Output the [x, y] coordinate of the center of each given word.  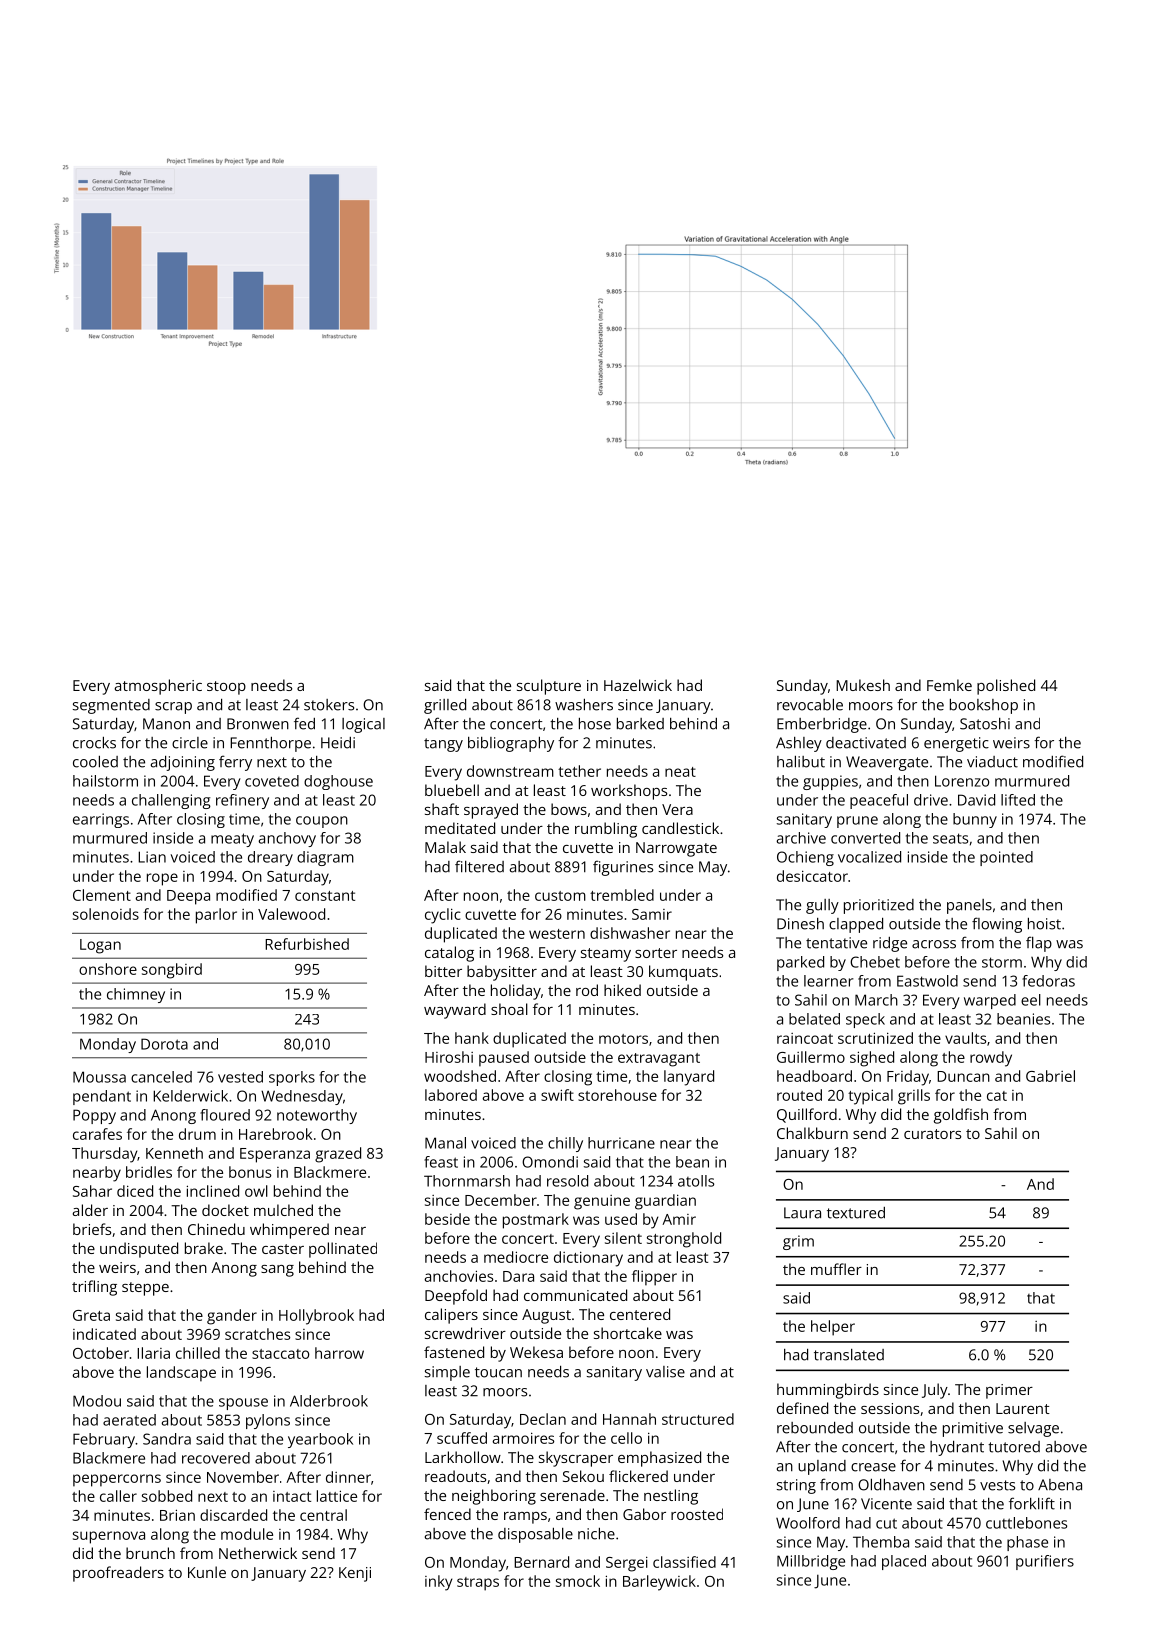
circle [190, 743]
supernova [109, 1537]
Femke [949, 685]
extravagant [659, 1060]
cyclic [443, 916]
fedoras [1048, 981]
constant [325, 896]
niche [596, 1534]
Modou [97, 1401]
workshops [629, 792]
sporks [292, 1078]
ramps [525, 1518]
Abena [1060, 1485]
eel [1031, 1000]
